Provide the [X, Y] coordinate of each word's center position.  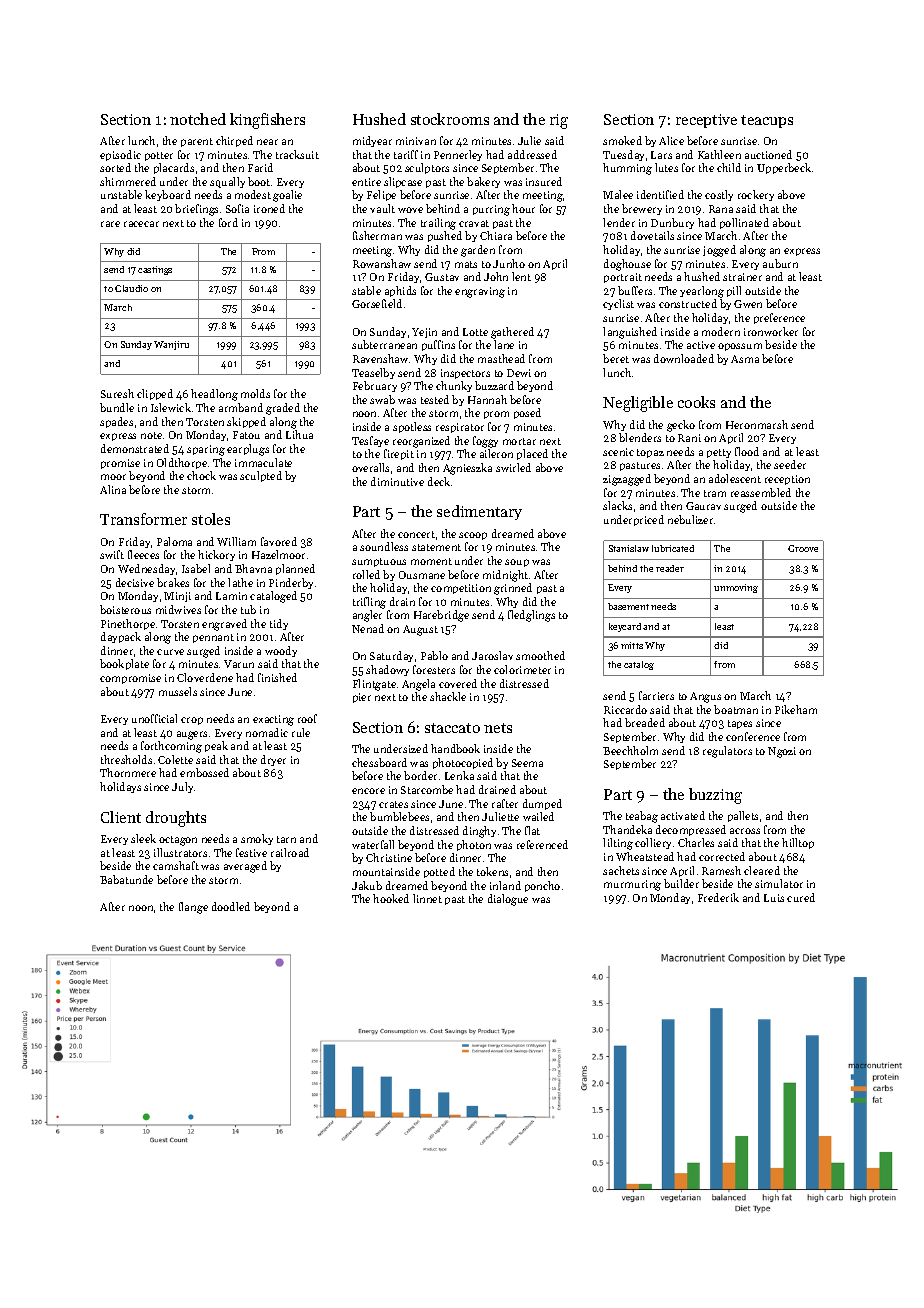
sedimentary [479, 512]
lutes [666, 167]
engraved [224, 625]
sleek [143, 838]
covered [458, 683]
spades [116, 422]
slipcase [403, 182]
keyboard [168, 195]
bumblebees [399, 816]
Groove [803, 548]
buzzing [715, 796]
